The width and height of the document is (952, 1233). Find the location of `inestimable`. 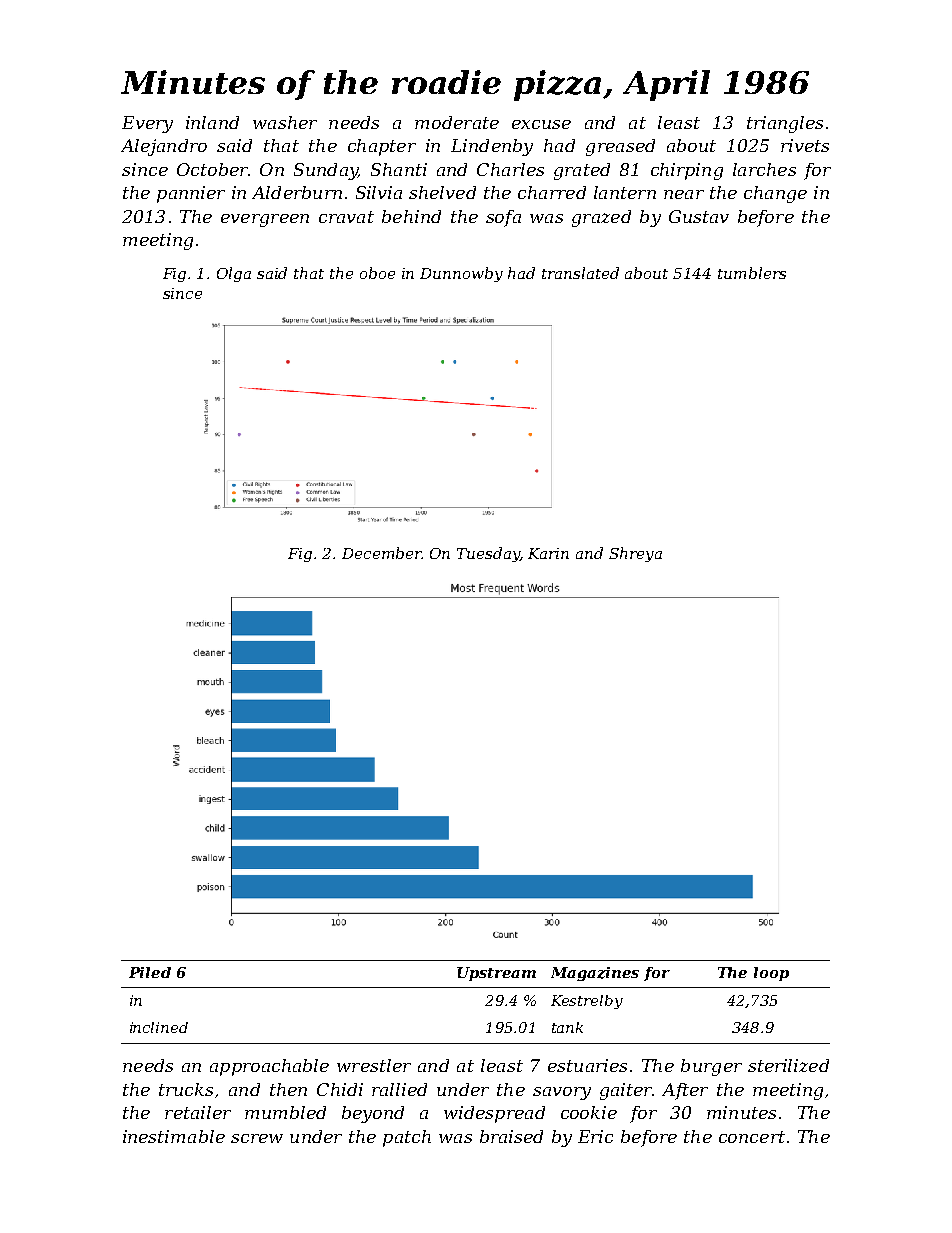

inestimable is located at coordinates (174, 1136).
